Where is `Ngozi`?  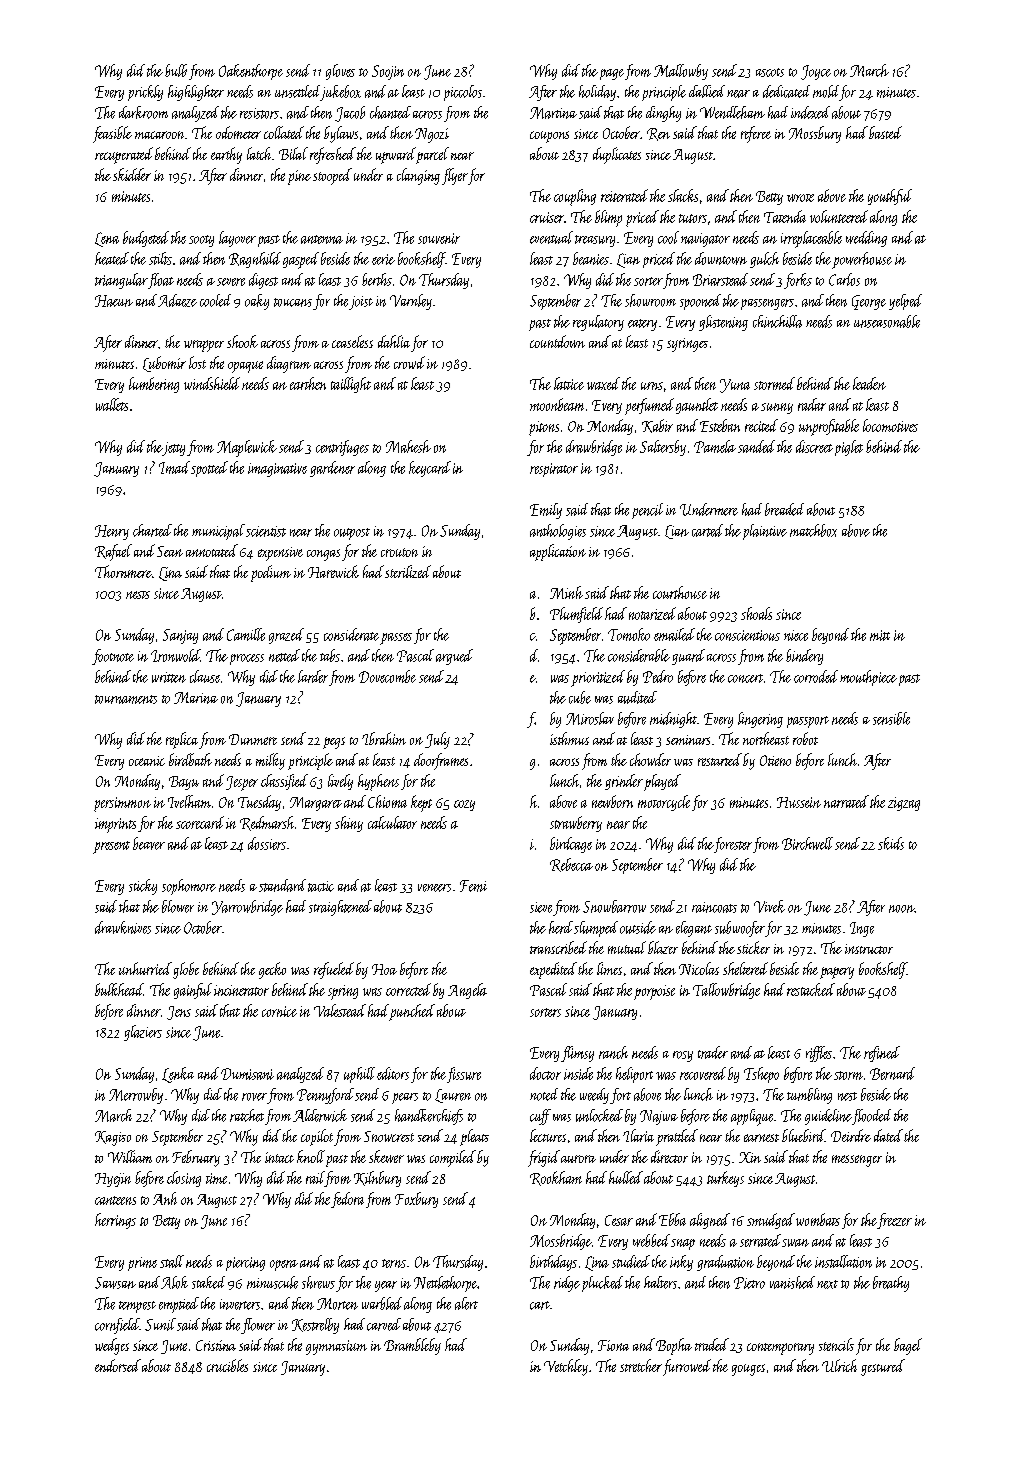
Ngozi is located at coordinates (432, 135).
